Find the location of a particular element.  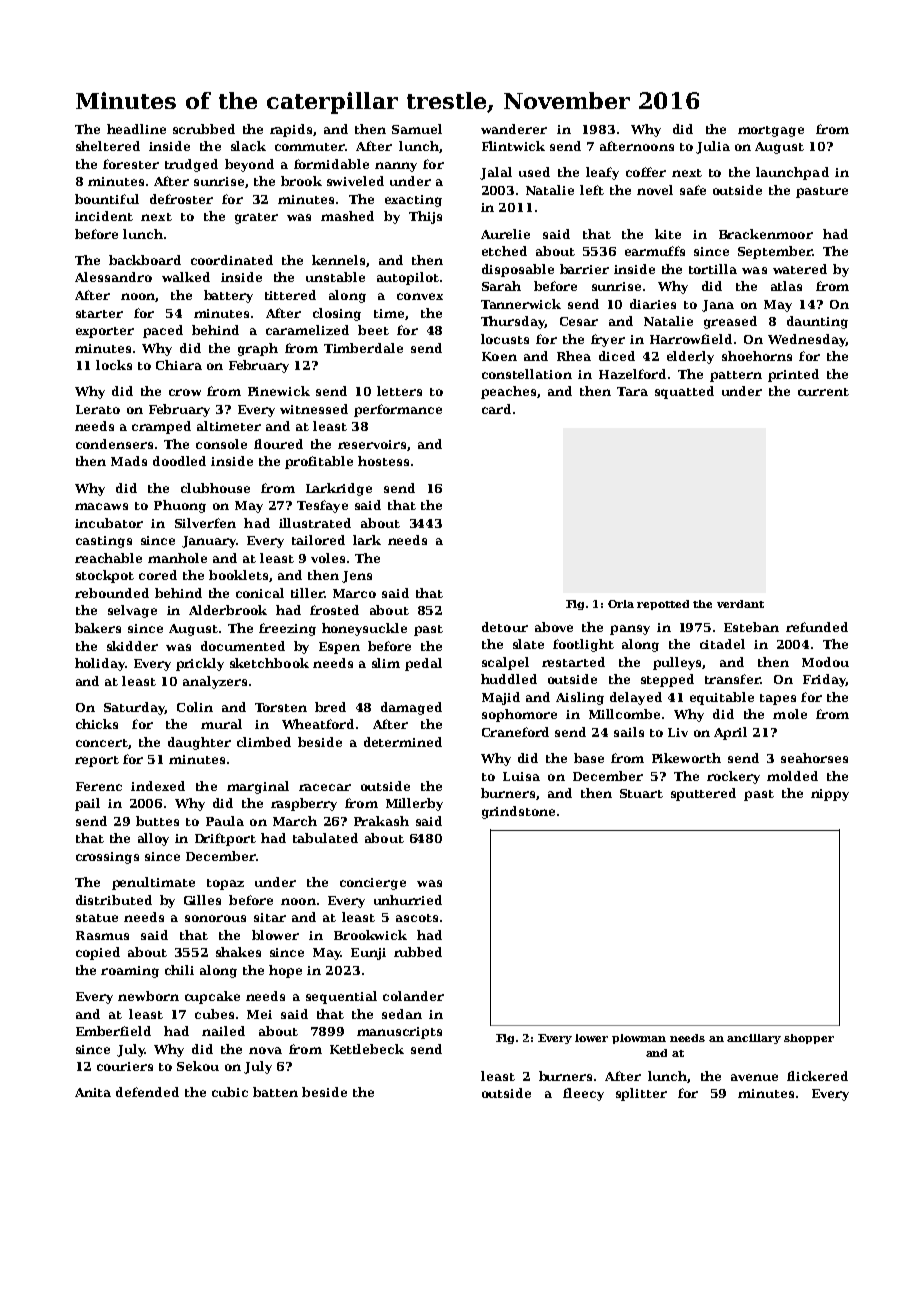

pulleys is located at coordinates (677, 663).
